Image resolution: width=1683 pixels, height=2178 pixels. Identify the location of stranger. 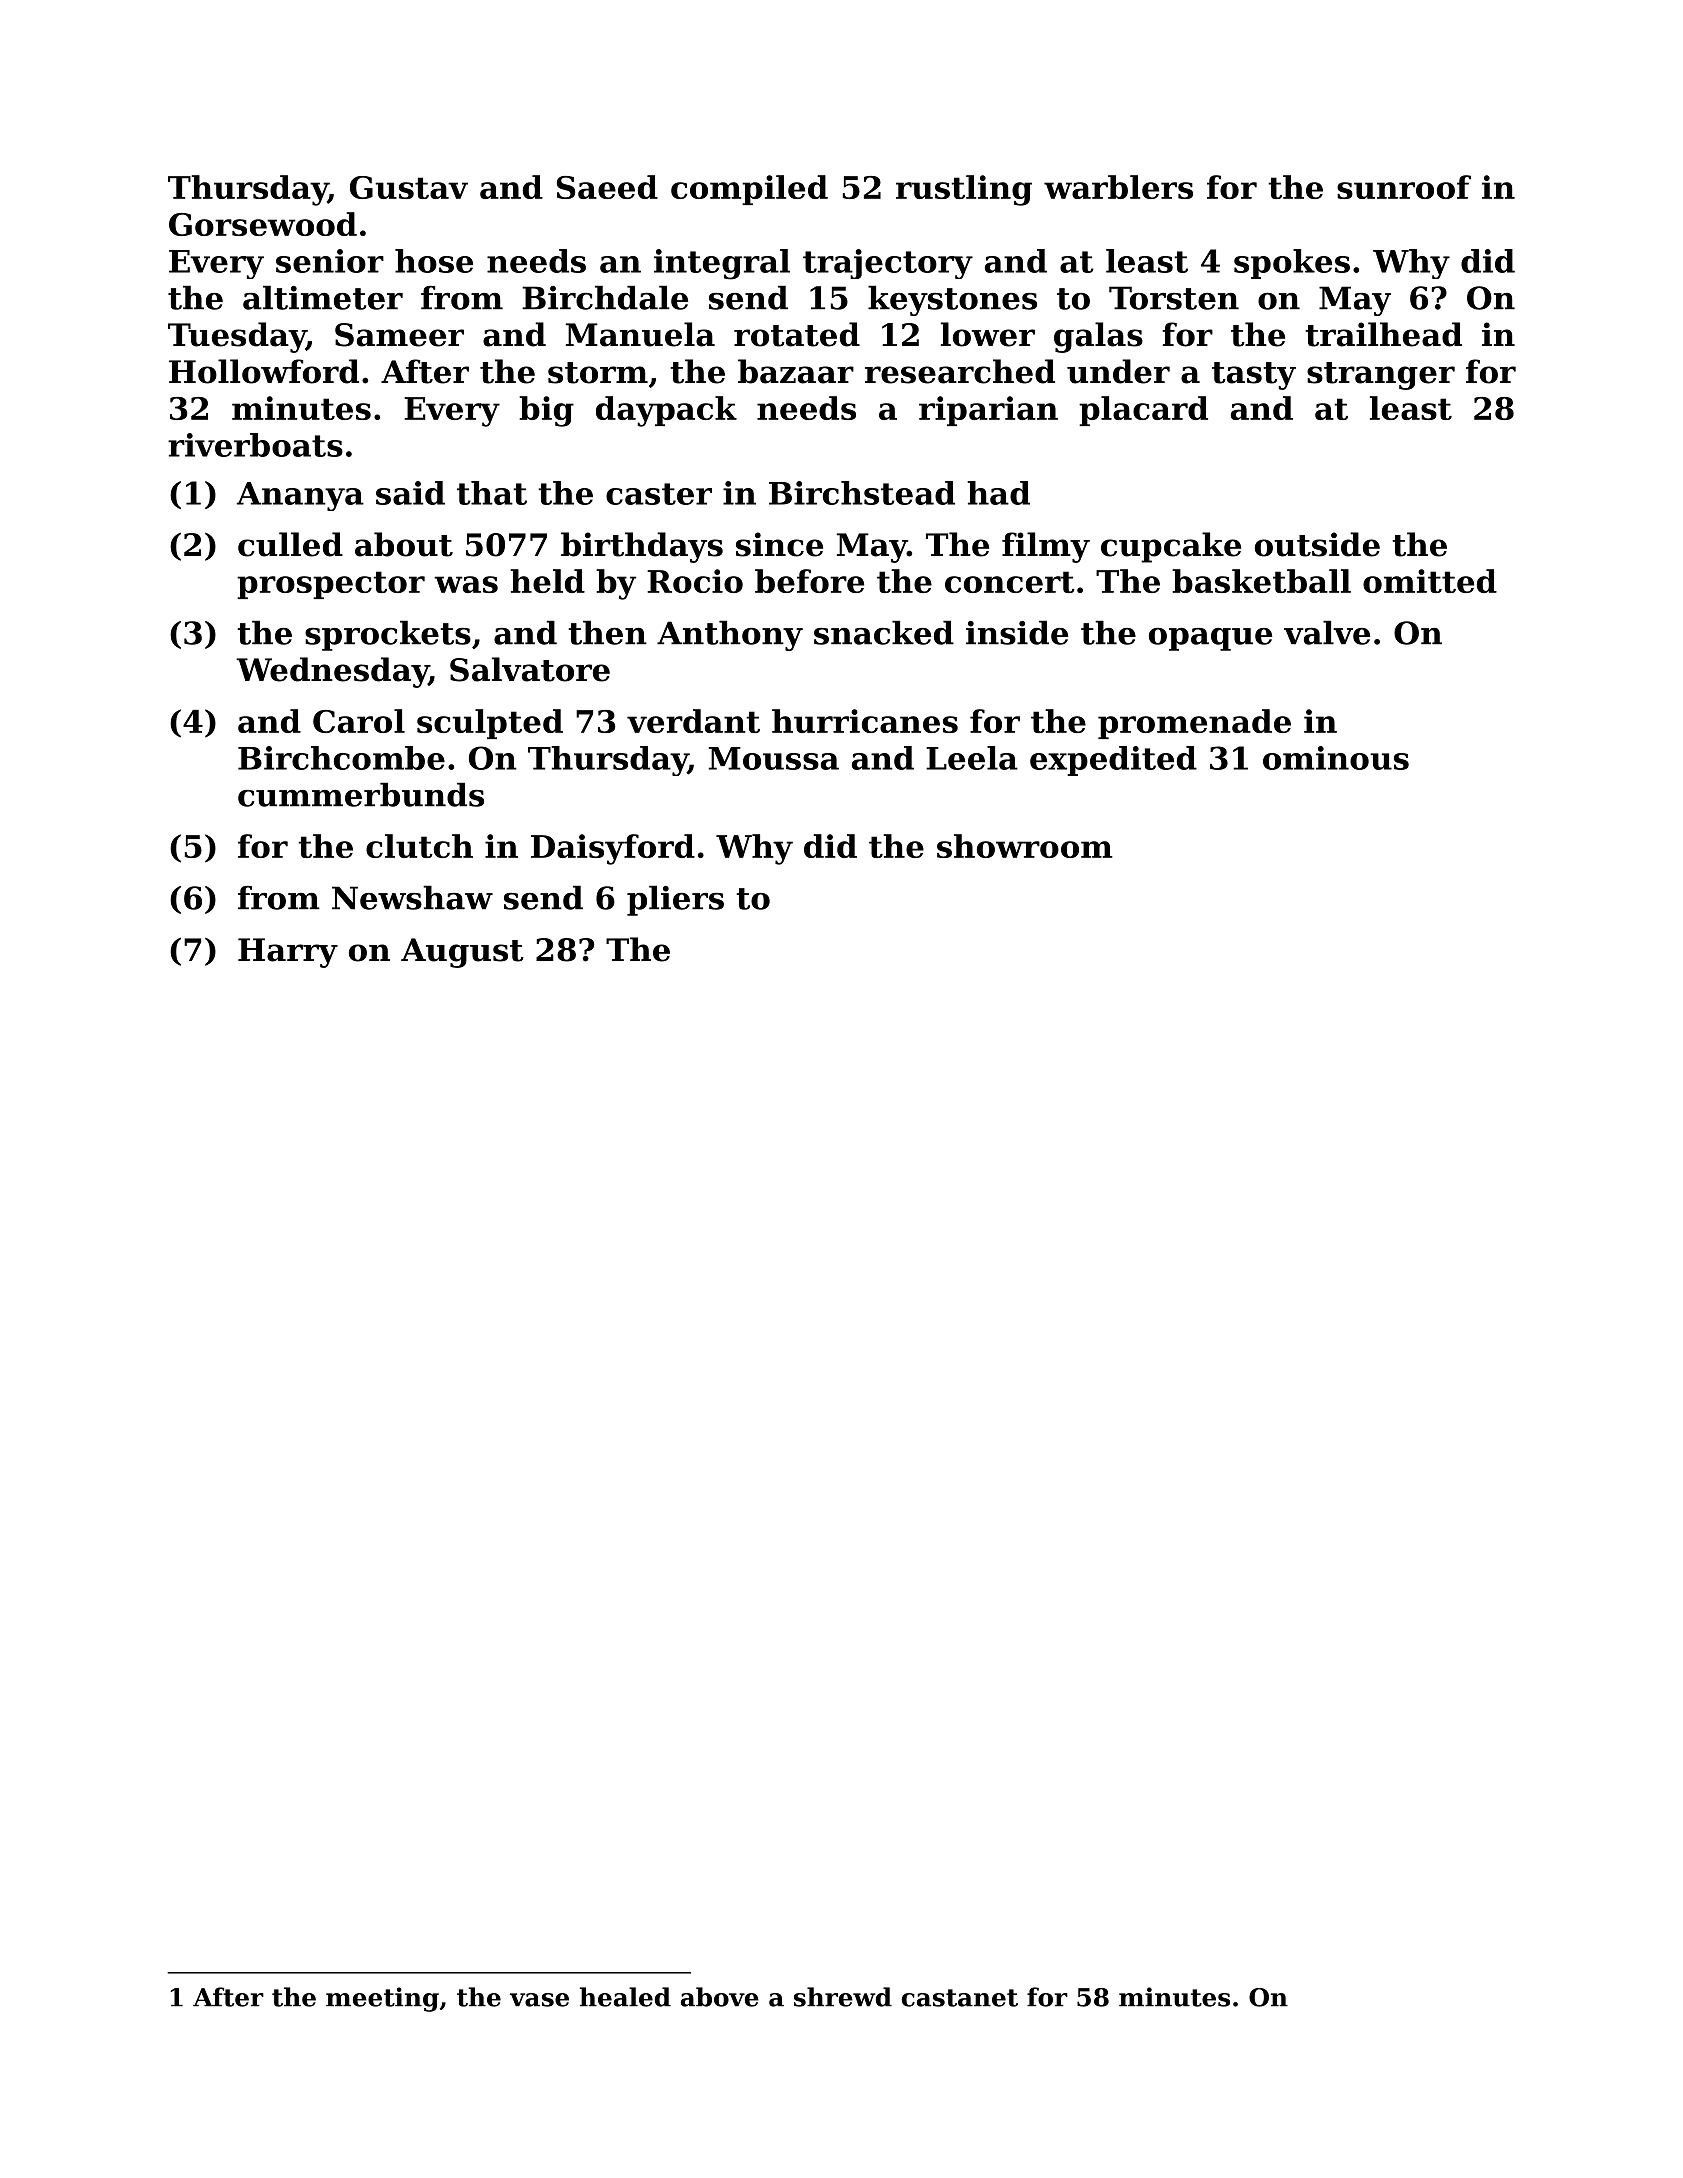
(1381, 376).
